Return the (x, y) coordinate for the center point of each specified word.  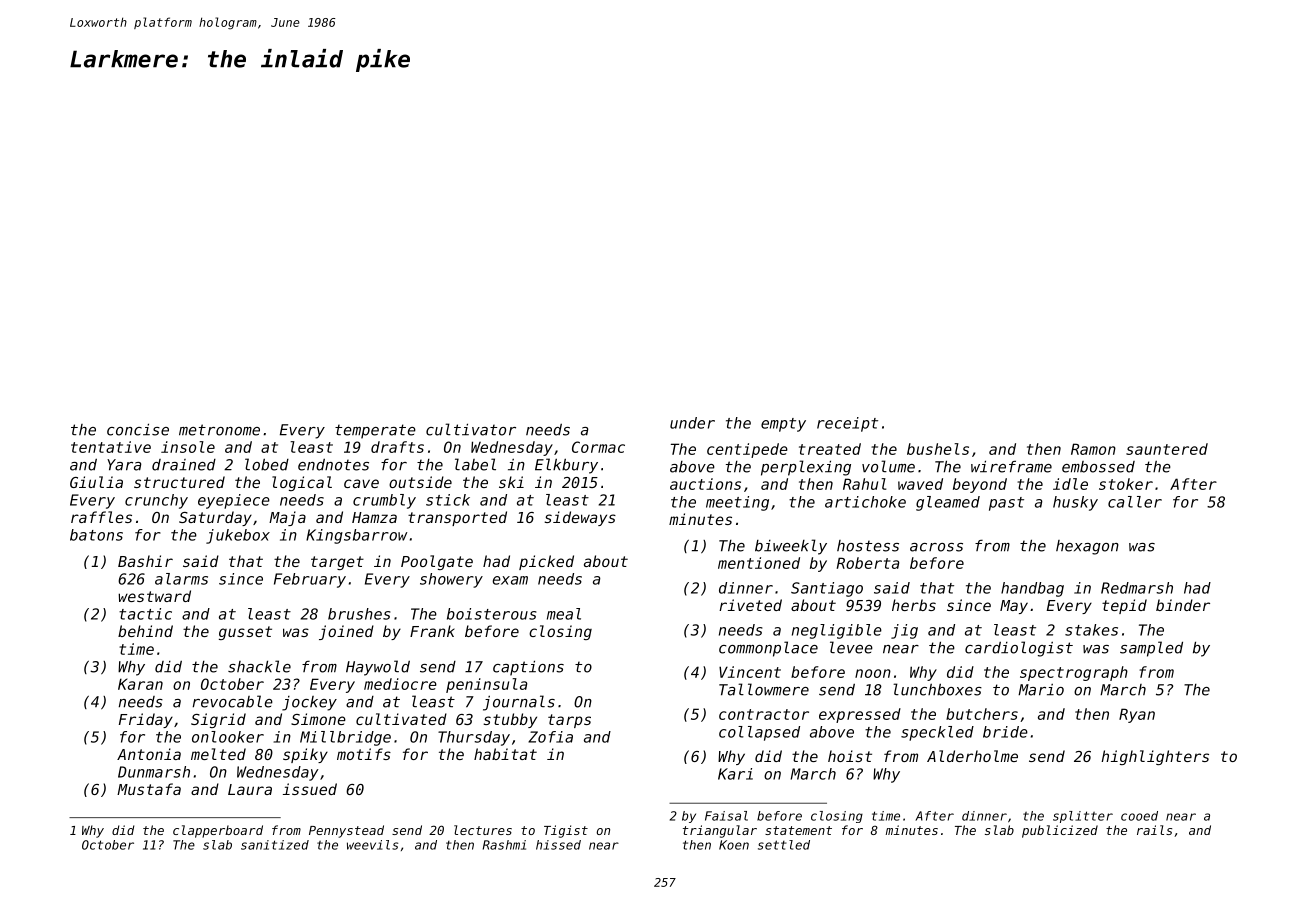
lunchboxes (937, 689)
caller (1135, 502)
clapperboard (218, 831)
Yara (124, 465)
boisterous (491, 614)
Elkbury (566, 466)
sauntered (1167, 449)
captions (528, 668)
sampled (1151, 649)
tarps (569, 721)
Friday (146, 720)
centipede (747, 450)
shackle (259, 666)
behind (145, 631)
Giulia (96, 482)
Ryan (1137, 715)
